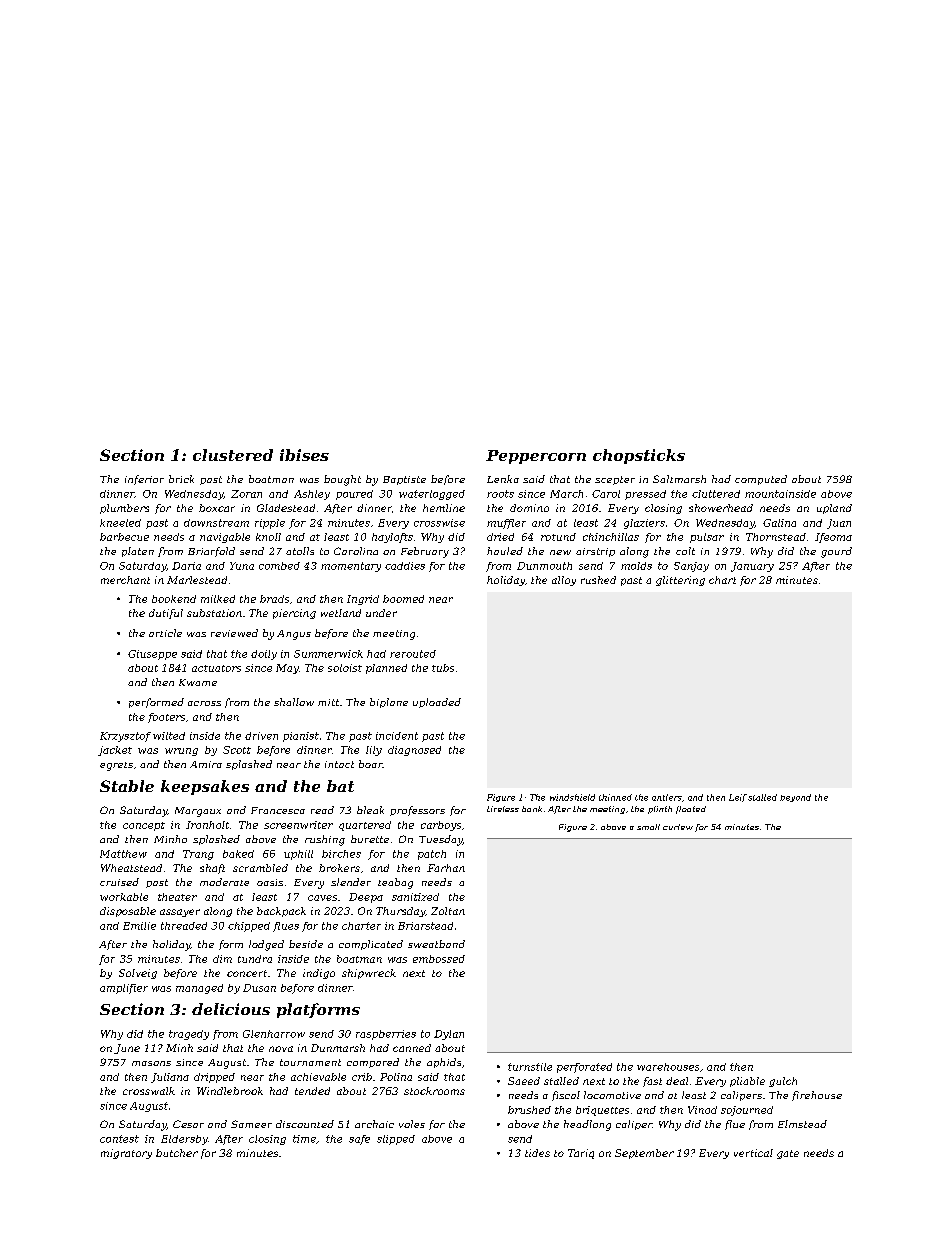 This screenshot has height=1233, width=952. I want to click on Gladestead, so click(286, 508).
